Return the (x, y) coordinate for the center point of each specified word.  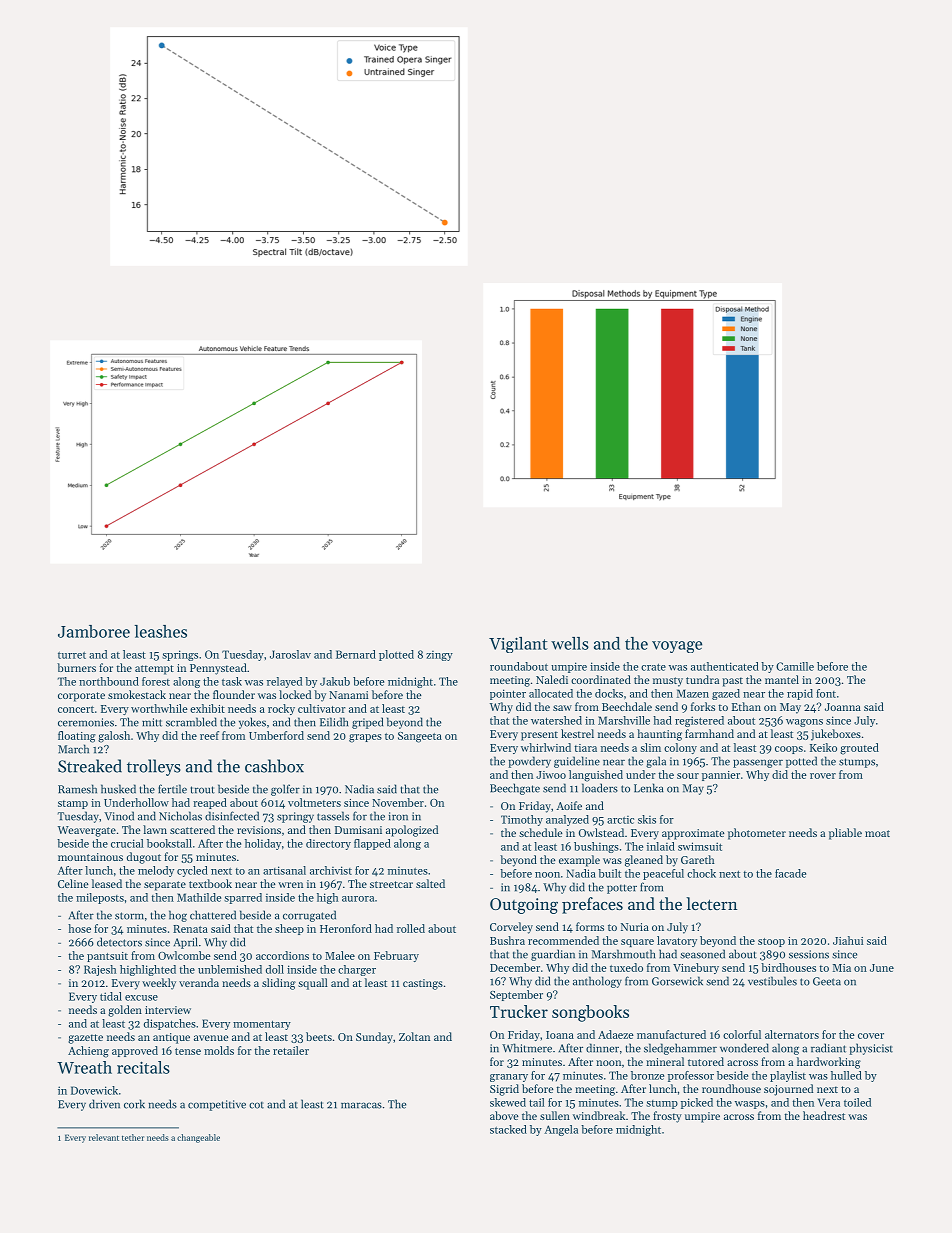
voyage (677, 647)
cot (256, 1105)
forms (590, 926)
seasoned (702, 954)
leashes (160, 631)
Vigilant (518, 645)
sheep (289, 929)
